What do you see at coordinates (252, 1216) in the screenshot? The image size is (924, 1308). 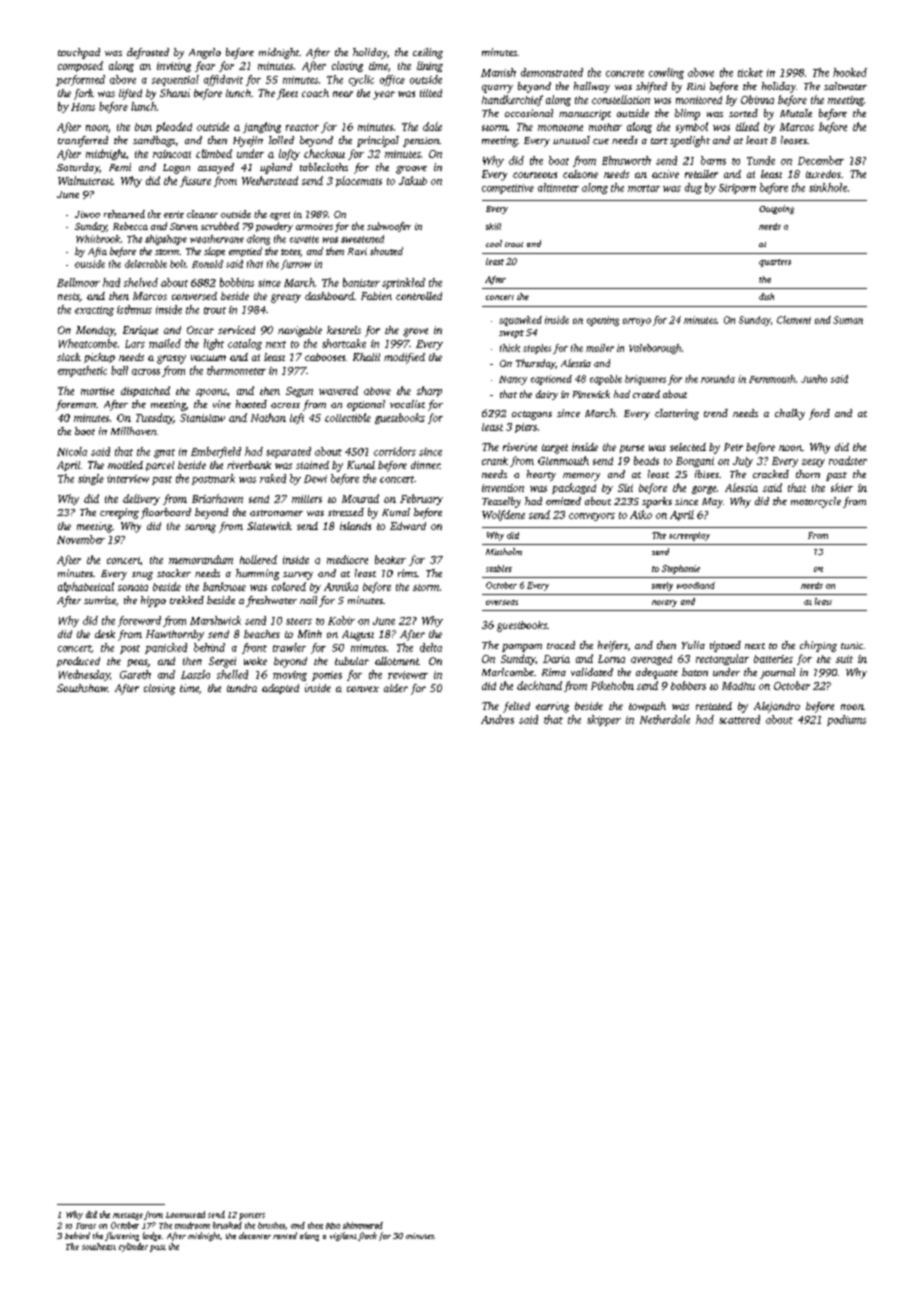 I see `porters` at bounding box center [252, 1216].
